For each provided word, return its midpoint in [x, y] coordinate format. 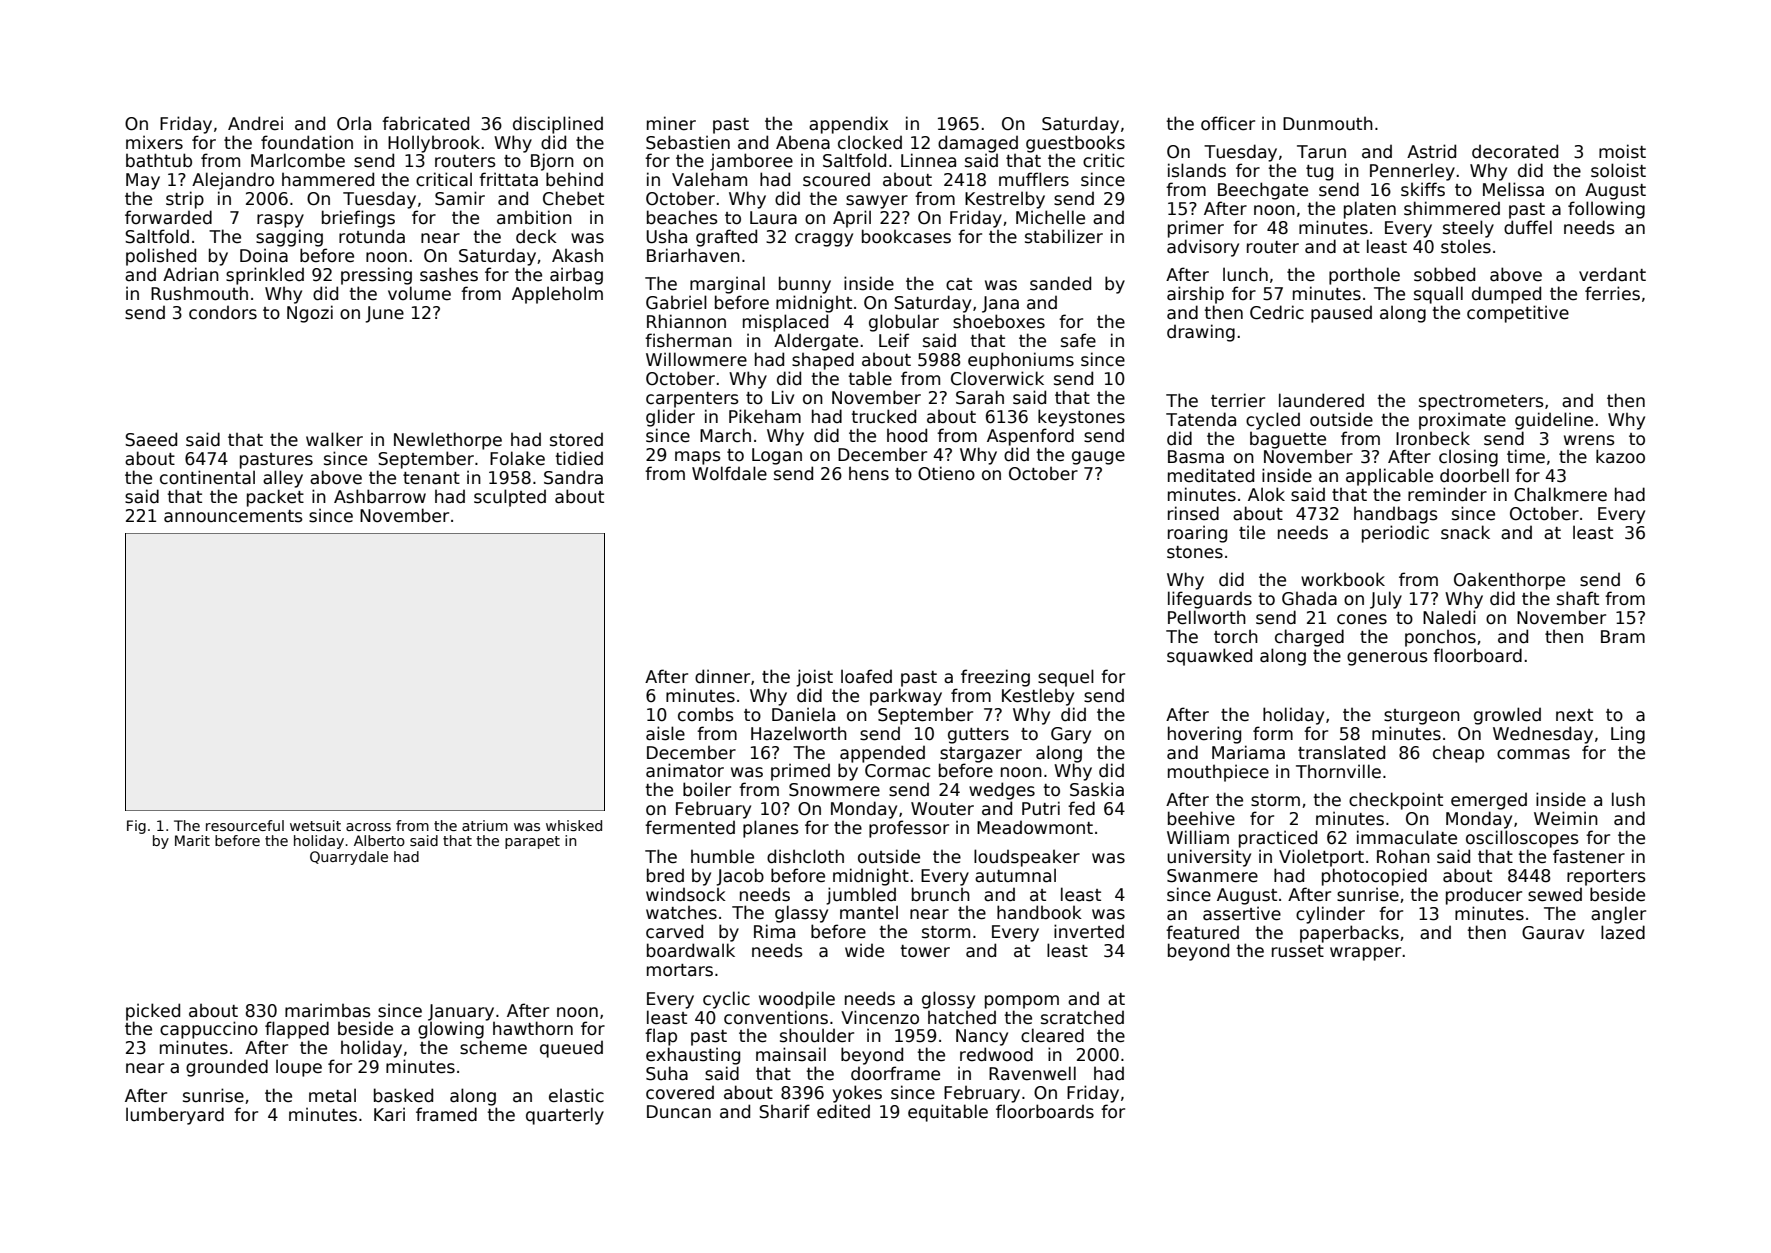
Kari [389, 1114]
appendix [848, 125]
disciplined [558, 125]
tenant [431, 478]
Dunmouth [1328, 123]
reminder [1447, 494]
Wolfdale [729, 473]
